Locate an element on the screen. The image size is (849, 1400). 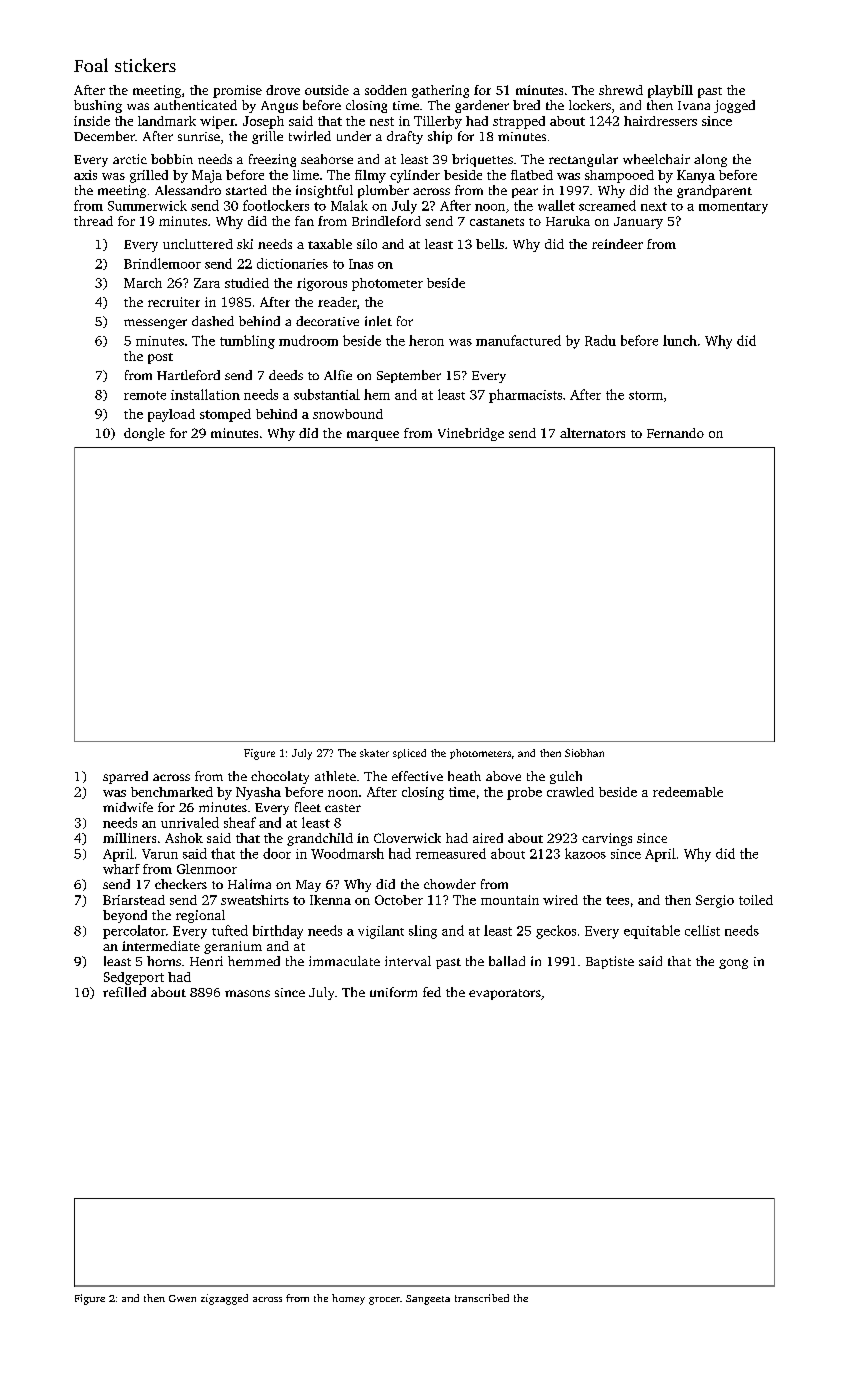
fed is located at coordinates (432, 992).
